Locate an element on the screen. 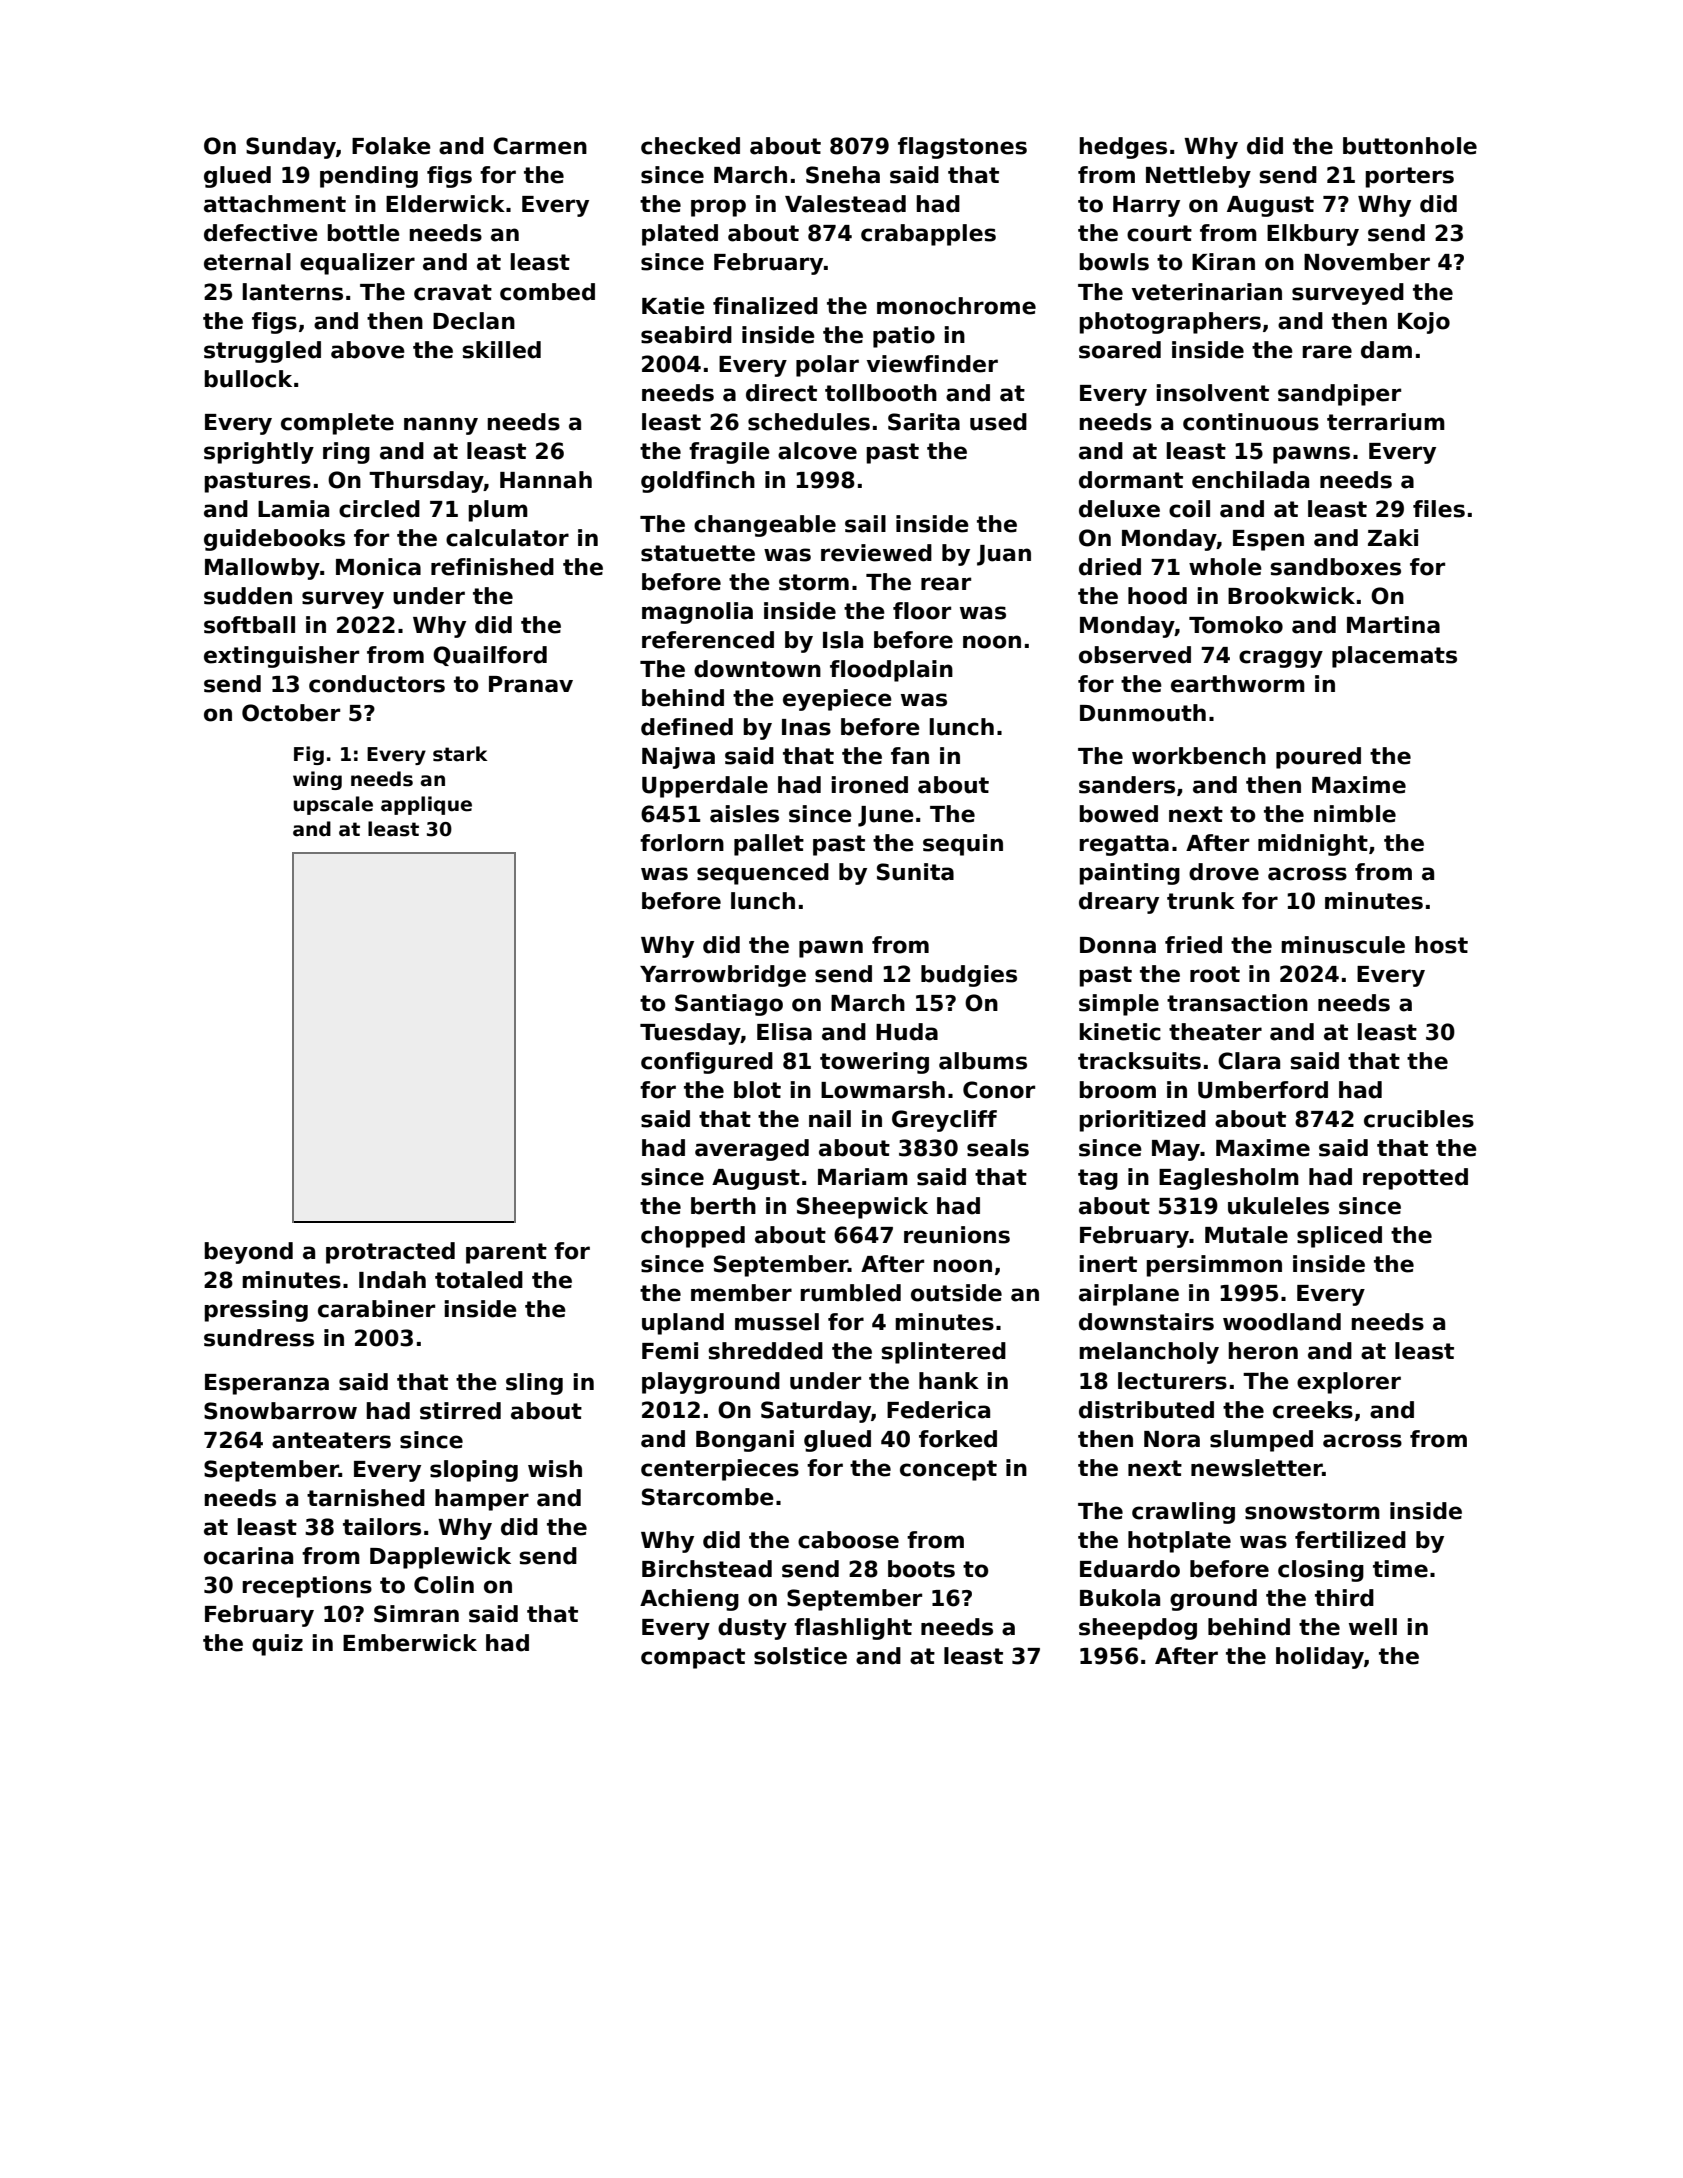  regatta is located at coordinates (1124, 845).
